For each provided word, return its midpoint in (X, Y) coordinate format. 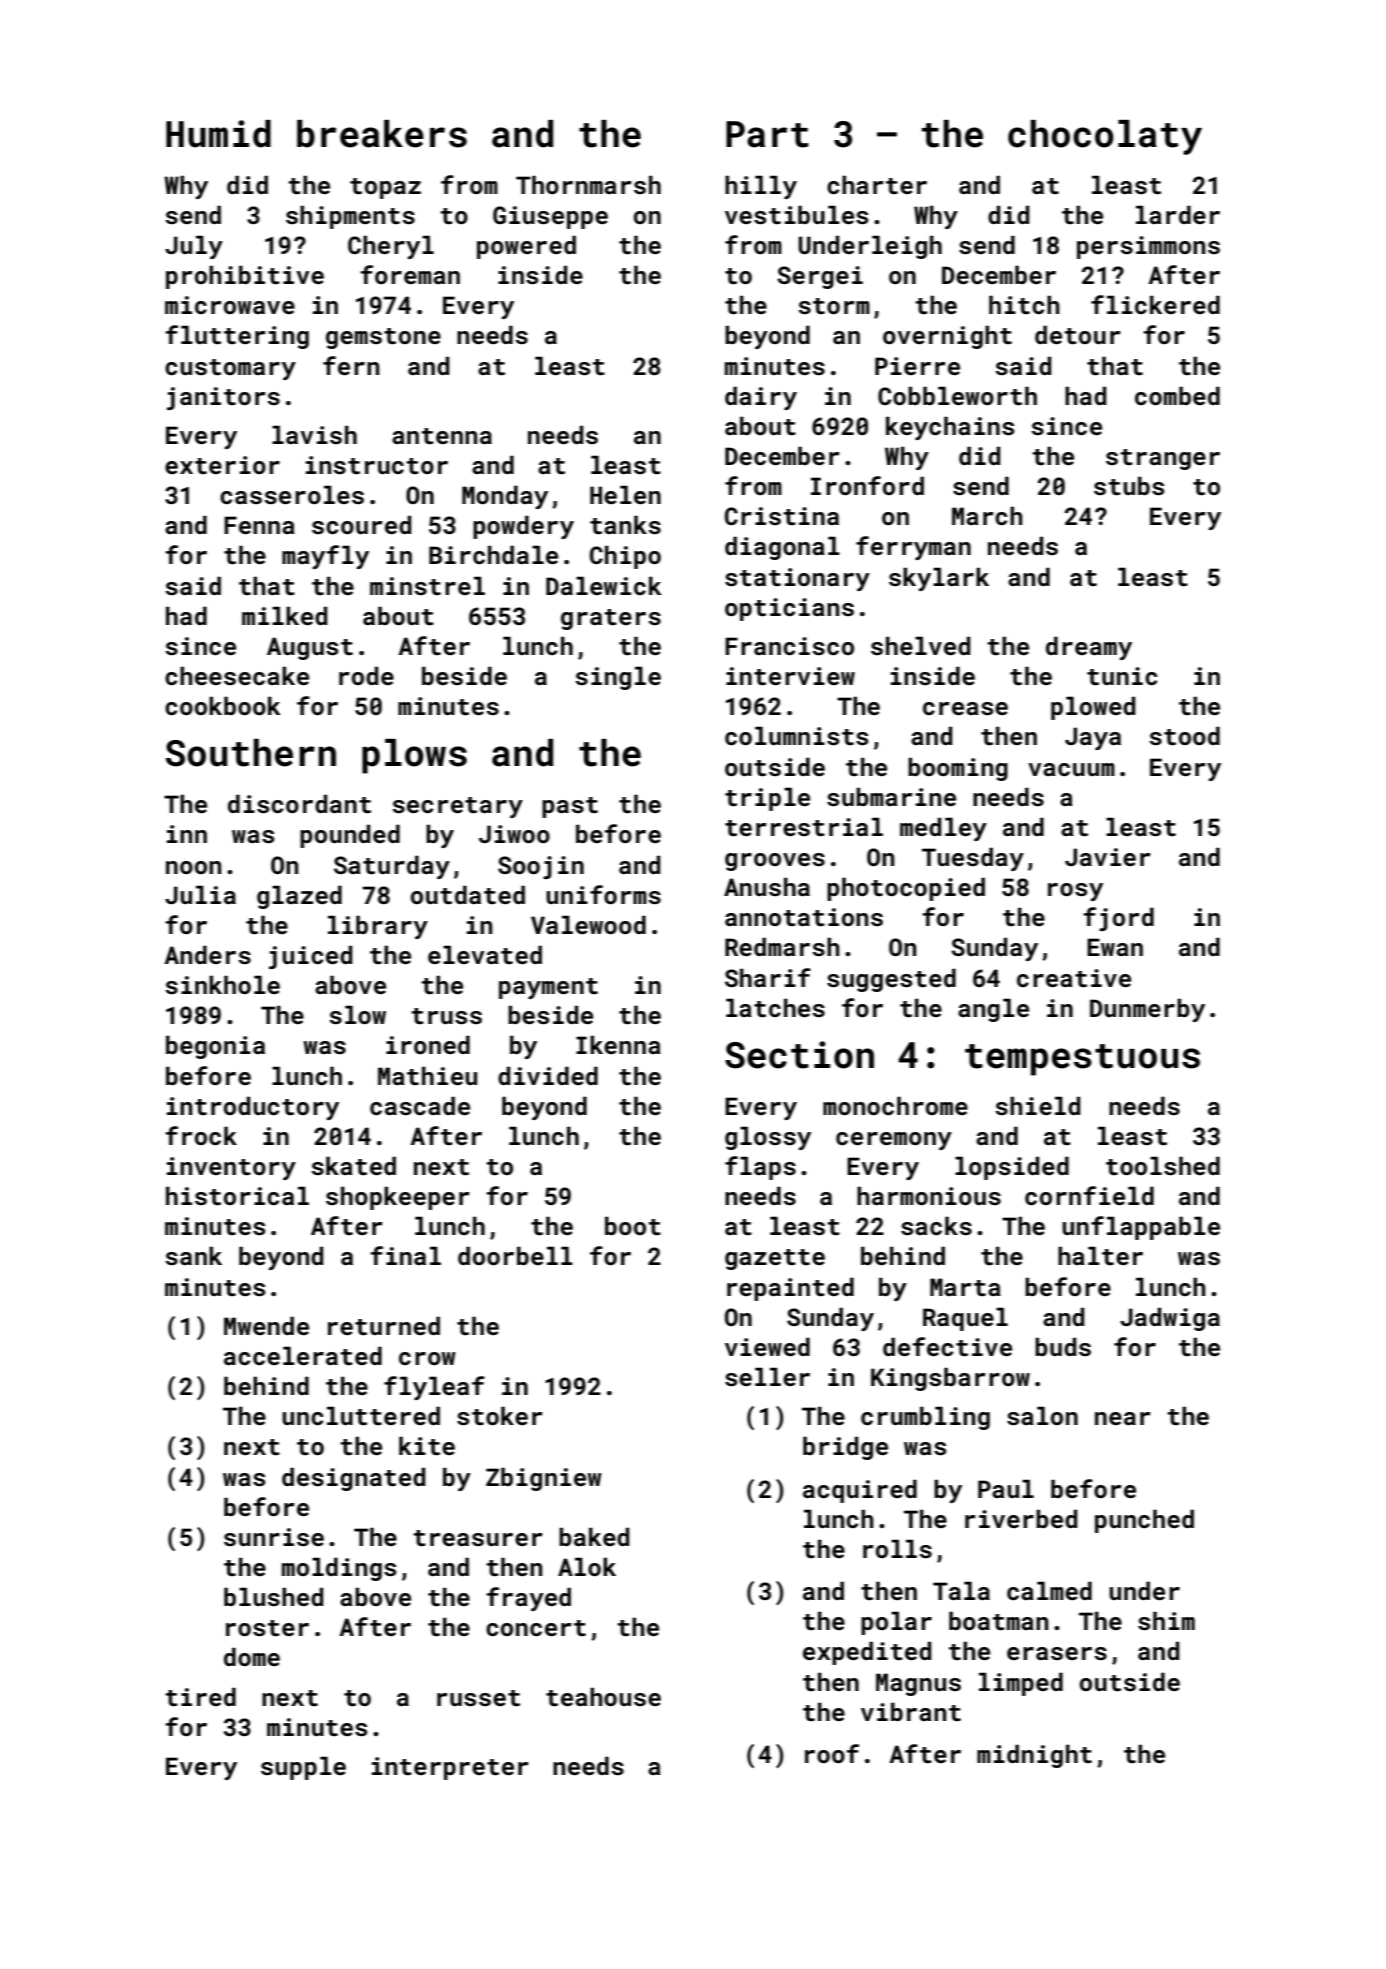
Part (767, 134)
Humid (218, 134)
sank (194, 1256)
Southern (251, 753)
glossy (768, 1138)
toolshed (1163, 1166)
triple (767, 799)
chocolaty (1105, 137)
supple (303, 1768)
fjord (1118, 919)
